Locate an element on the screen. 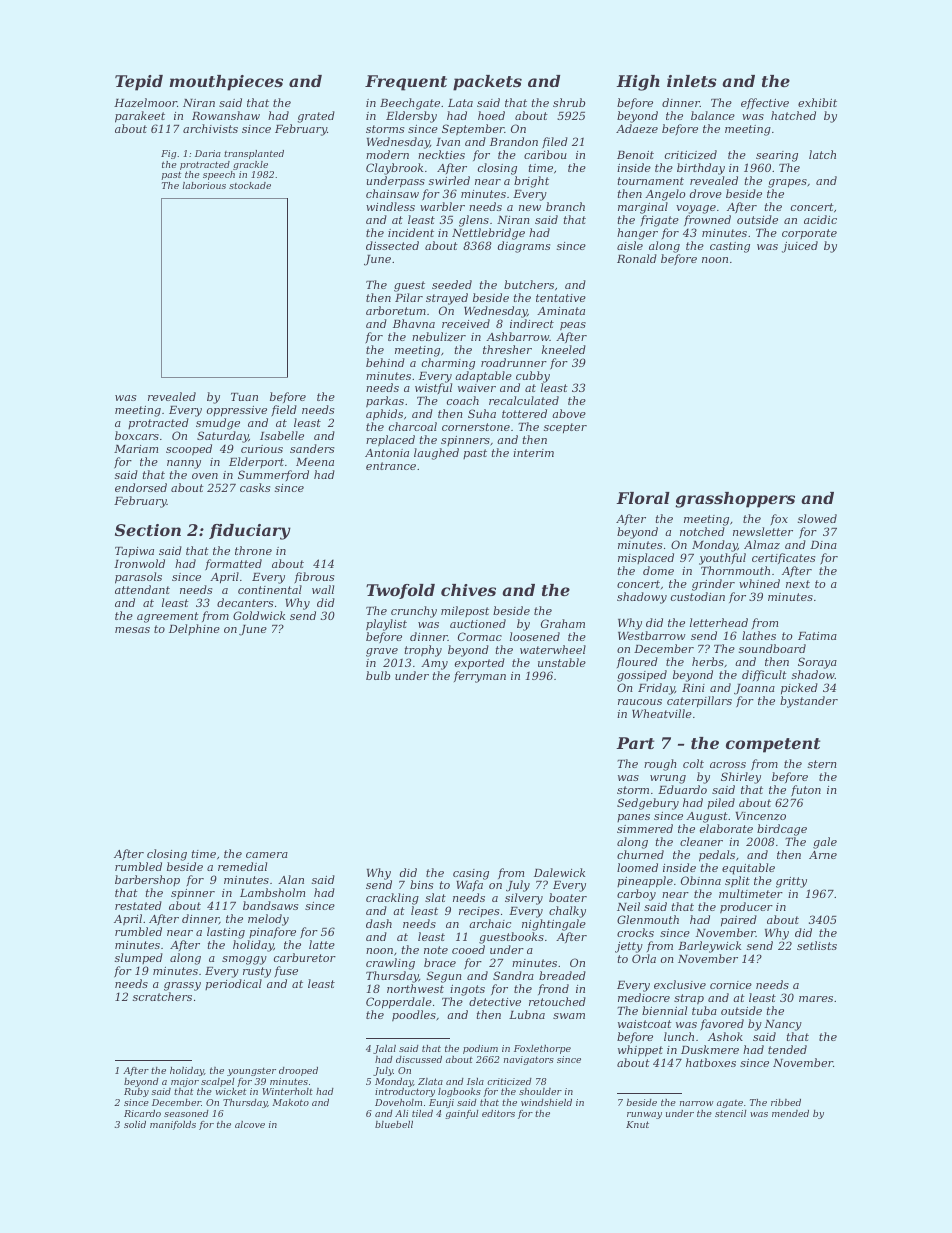 The width and height of the screenshot is (952, 1233). mouthpieces is located at coordinates (226, 83).
